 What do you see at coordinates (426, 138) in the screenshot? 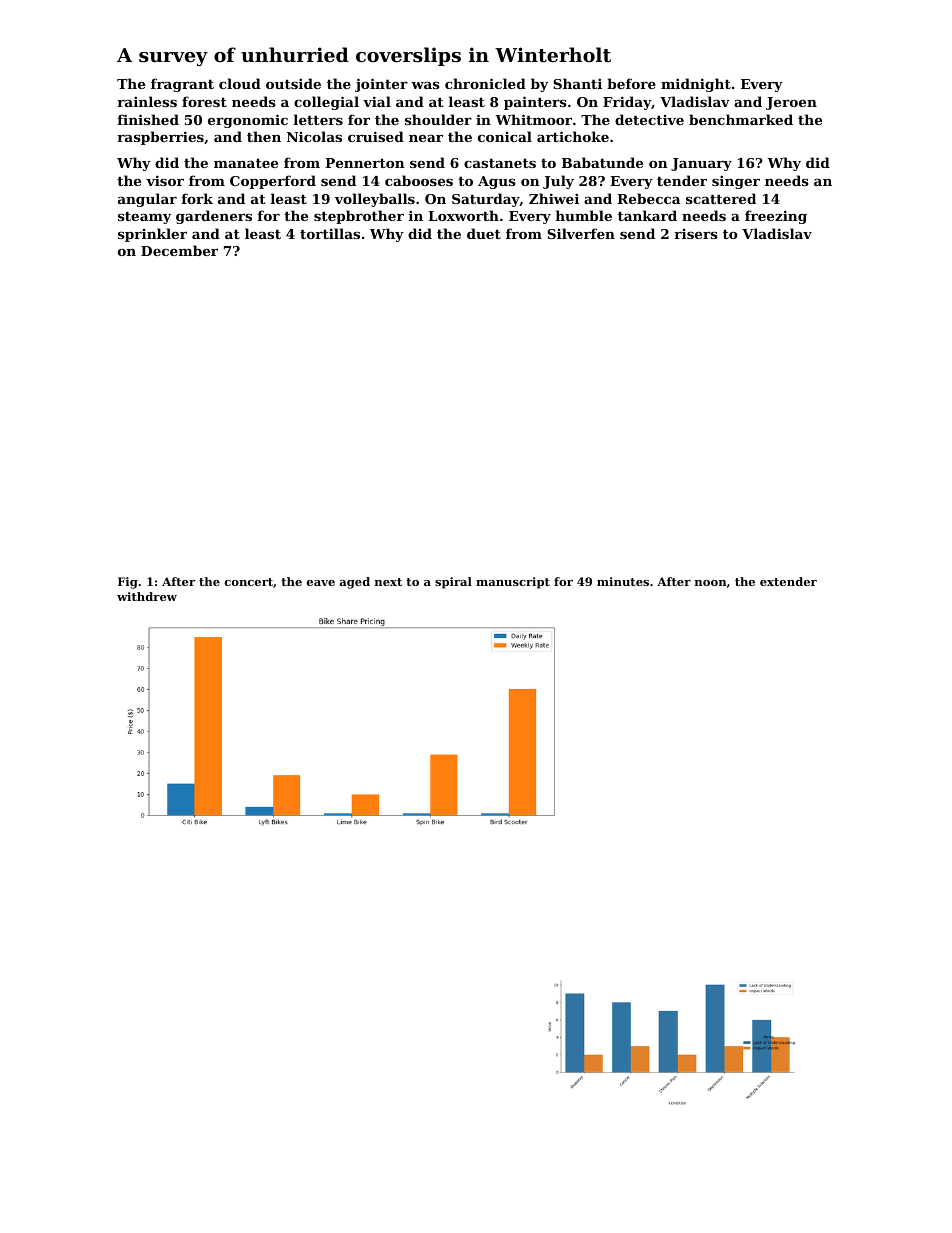
I see `near` at bounding box center [426, 138].
